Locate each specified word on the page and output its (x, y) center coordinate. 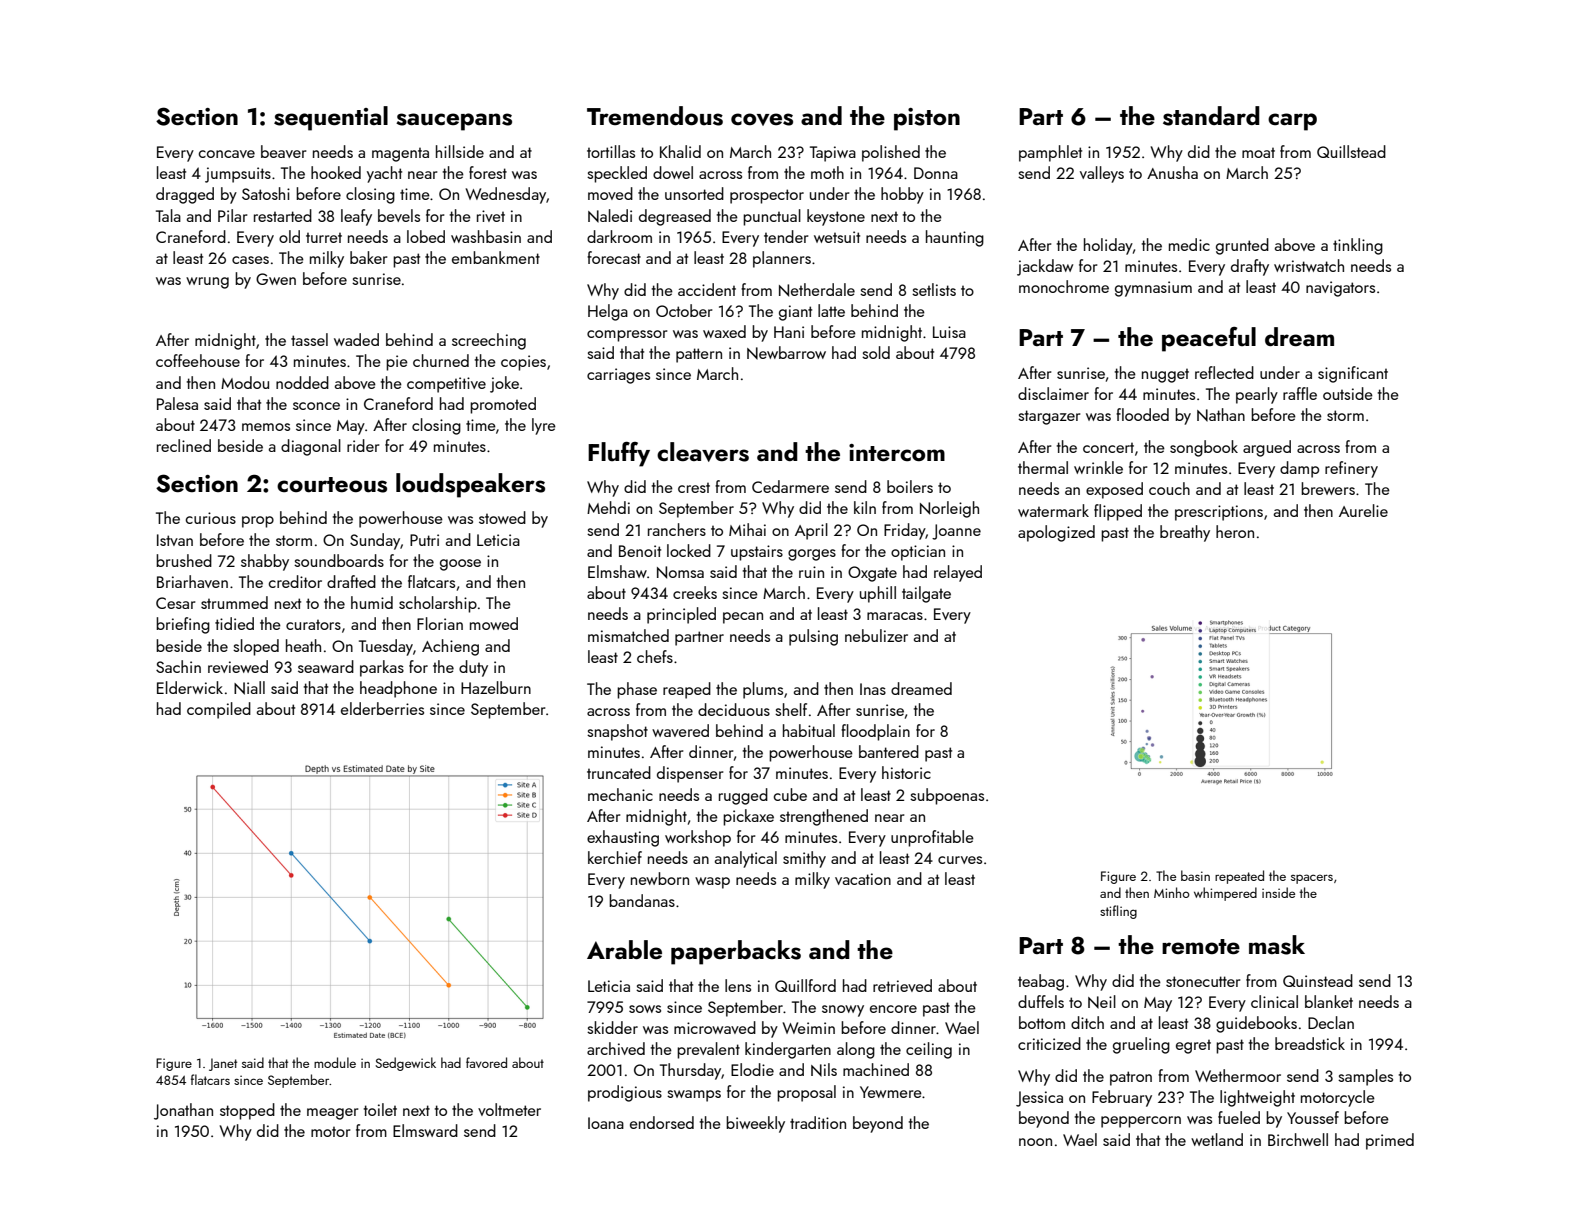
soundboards (339, 560)
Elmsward (425, 1130)
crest (694, 488)
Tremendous (655, 116)
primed (1390, 1141)
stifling (1118, 912)
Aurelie (1363, 510)
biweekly (755, 1124)
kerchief (615, 857)
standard (1211, 116)
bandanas (642, 900)
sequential (331, 118)
